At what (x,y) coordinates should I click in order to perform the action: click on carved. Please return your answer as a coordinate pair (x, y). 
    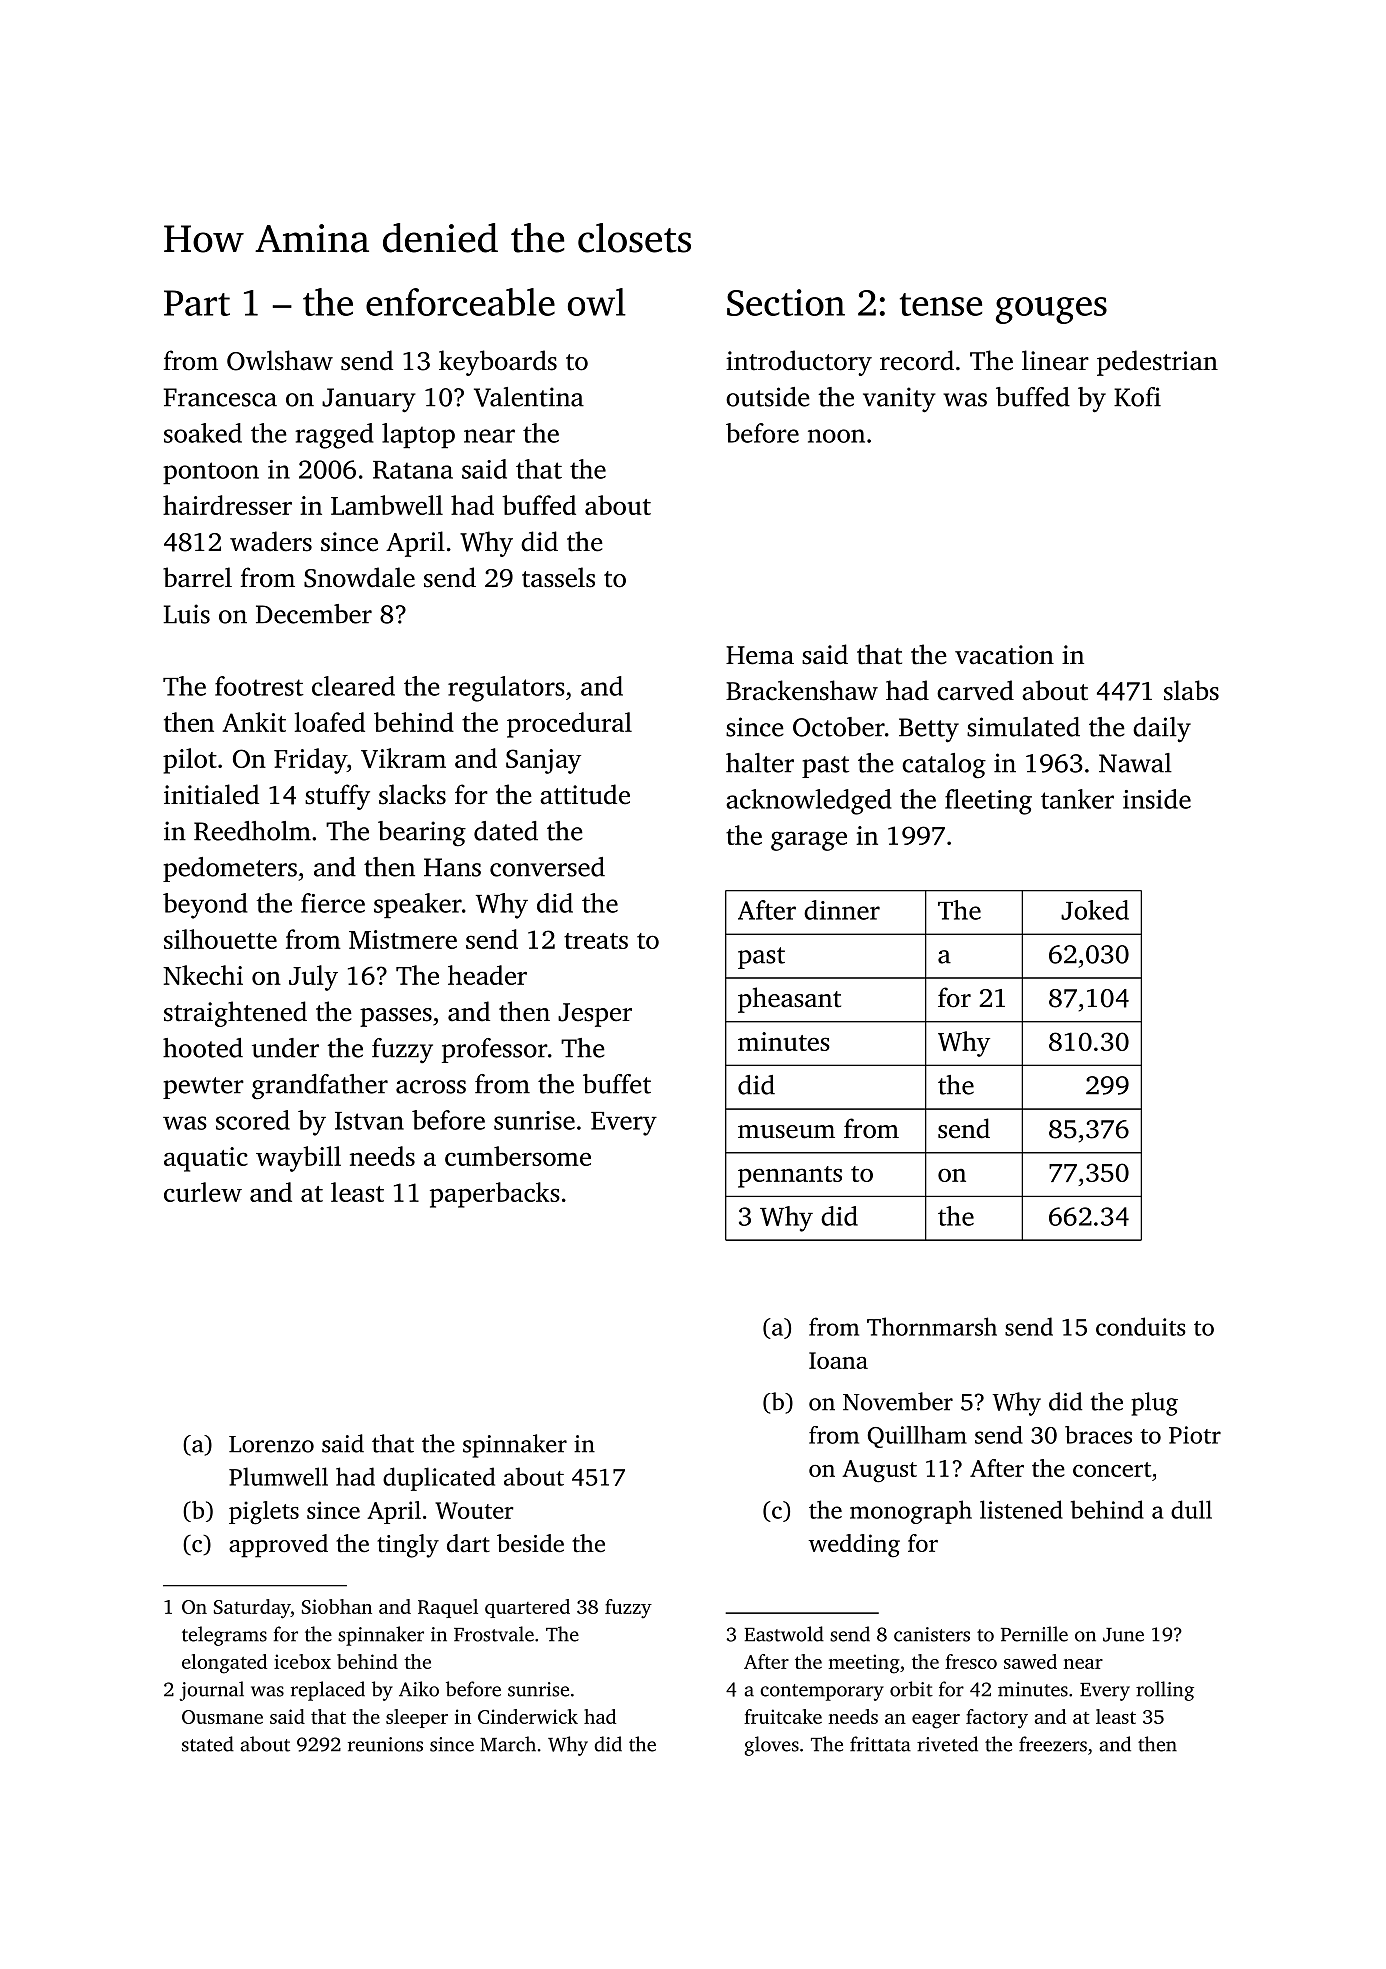
    Looking at the image, I should click on (975, 690).
